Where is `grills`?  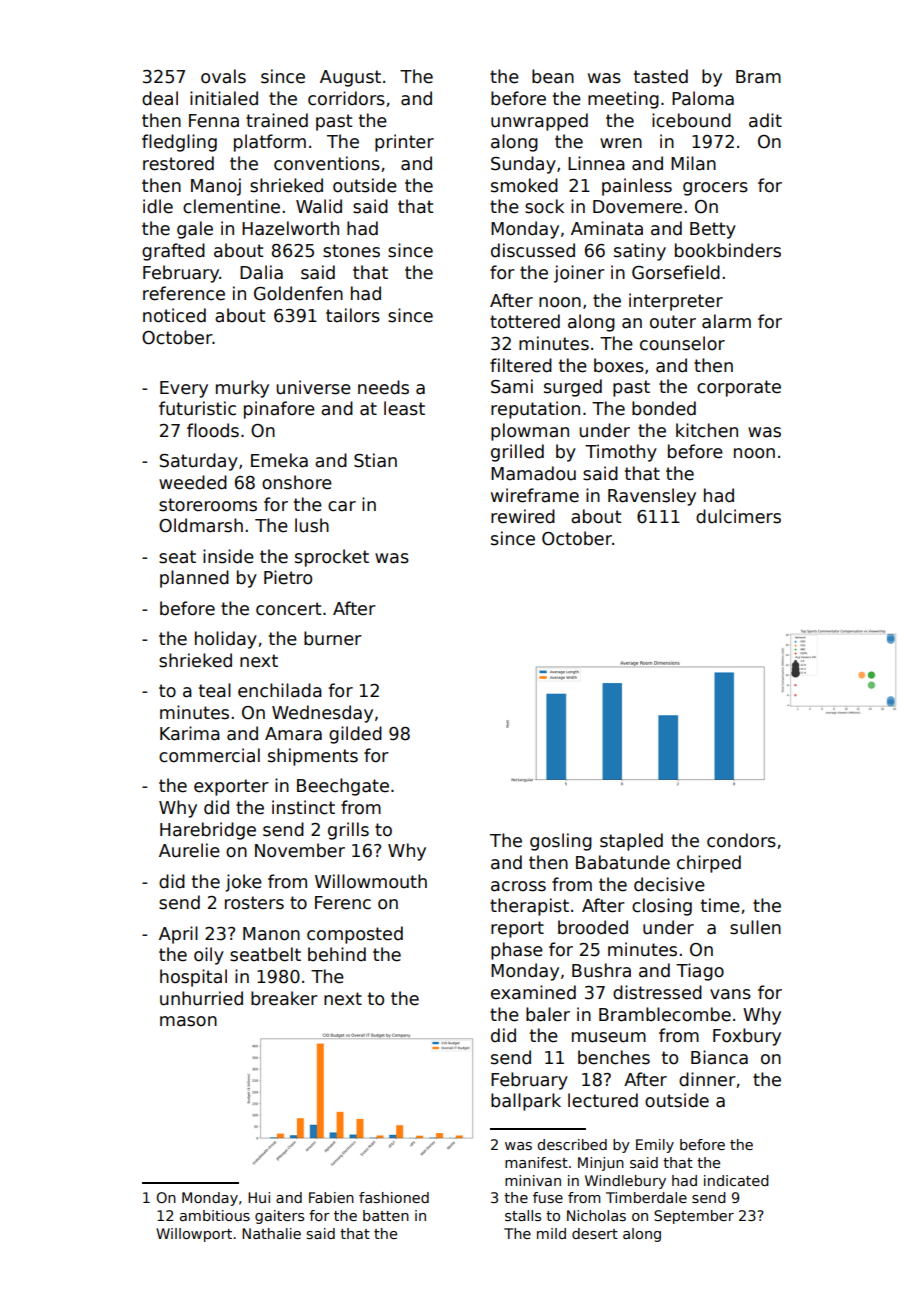 grills is located at coordinates (348, 831).
